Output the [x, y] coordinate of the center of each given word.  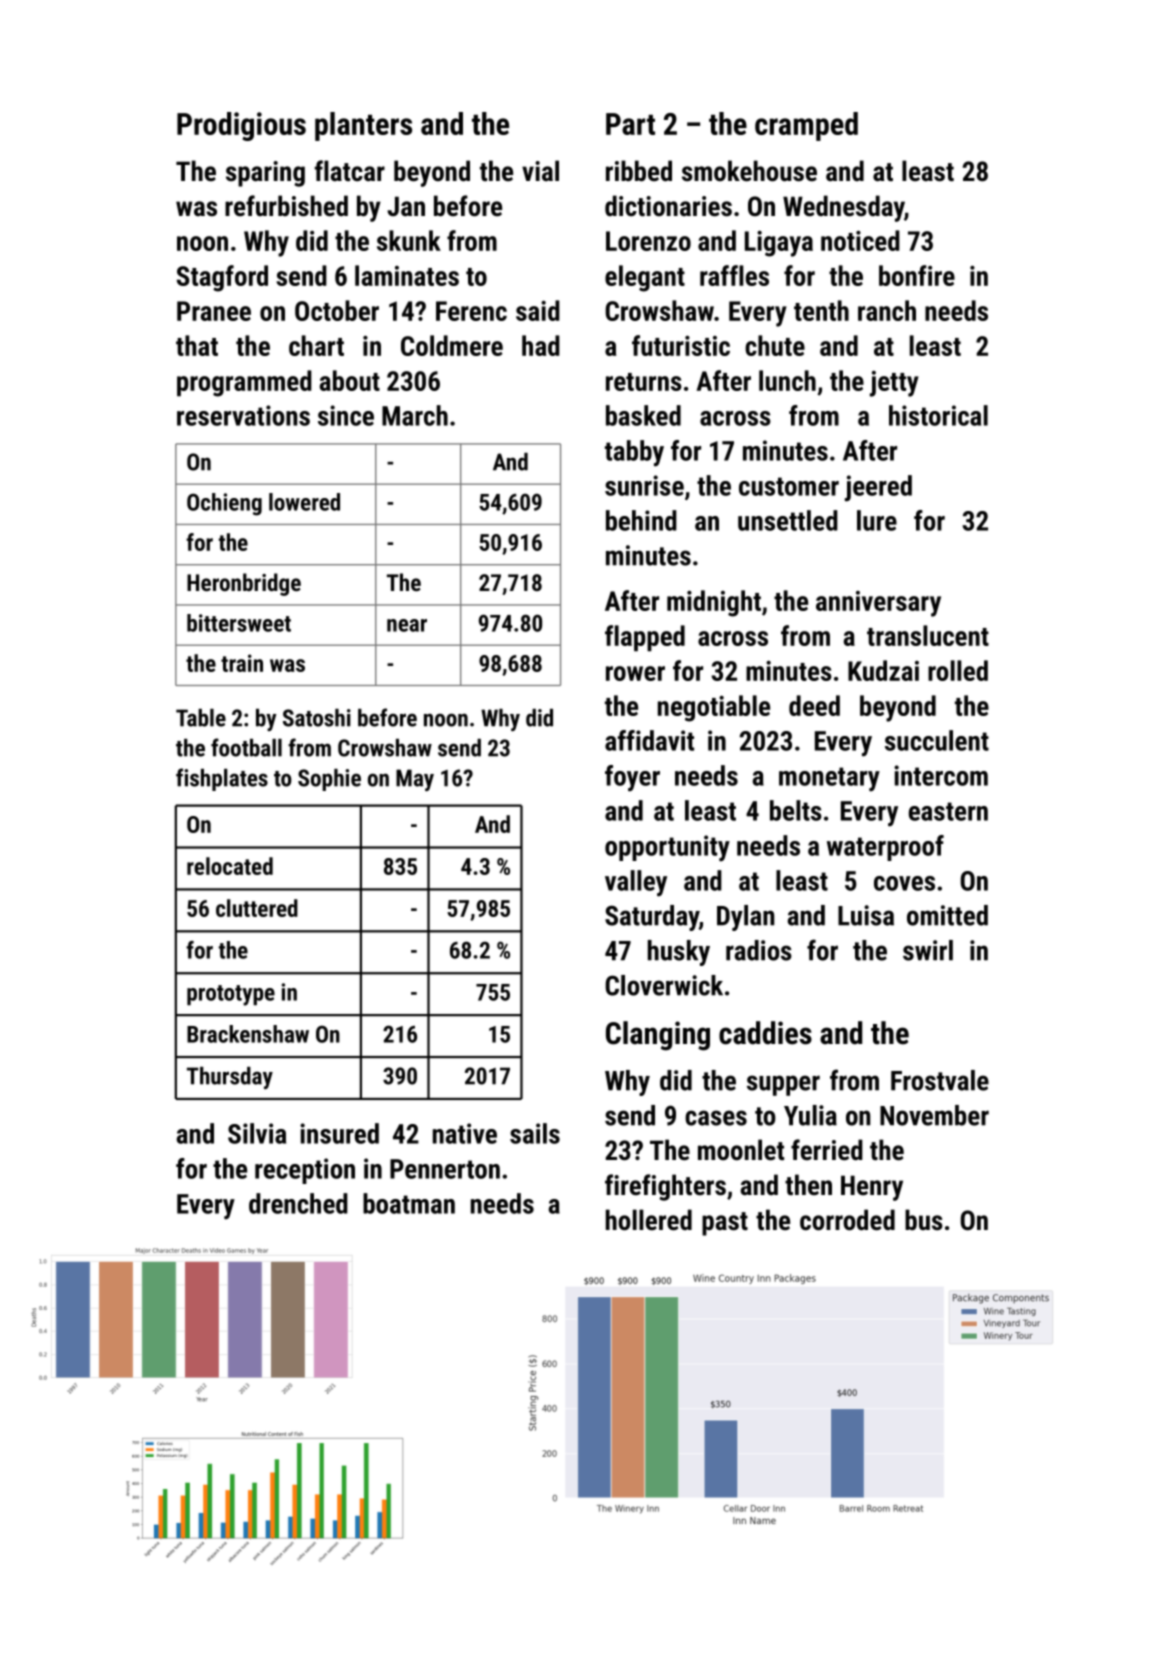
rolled [958, 670]
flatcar [349, 171]
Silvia [257, 1133]
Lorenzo [648, 241]
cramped [806, 126]
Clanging [658, 1036]
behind [641, 520]
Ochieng [224, 504]
